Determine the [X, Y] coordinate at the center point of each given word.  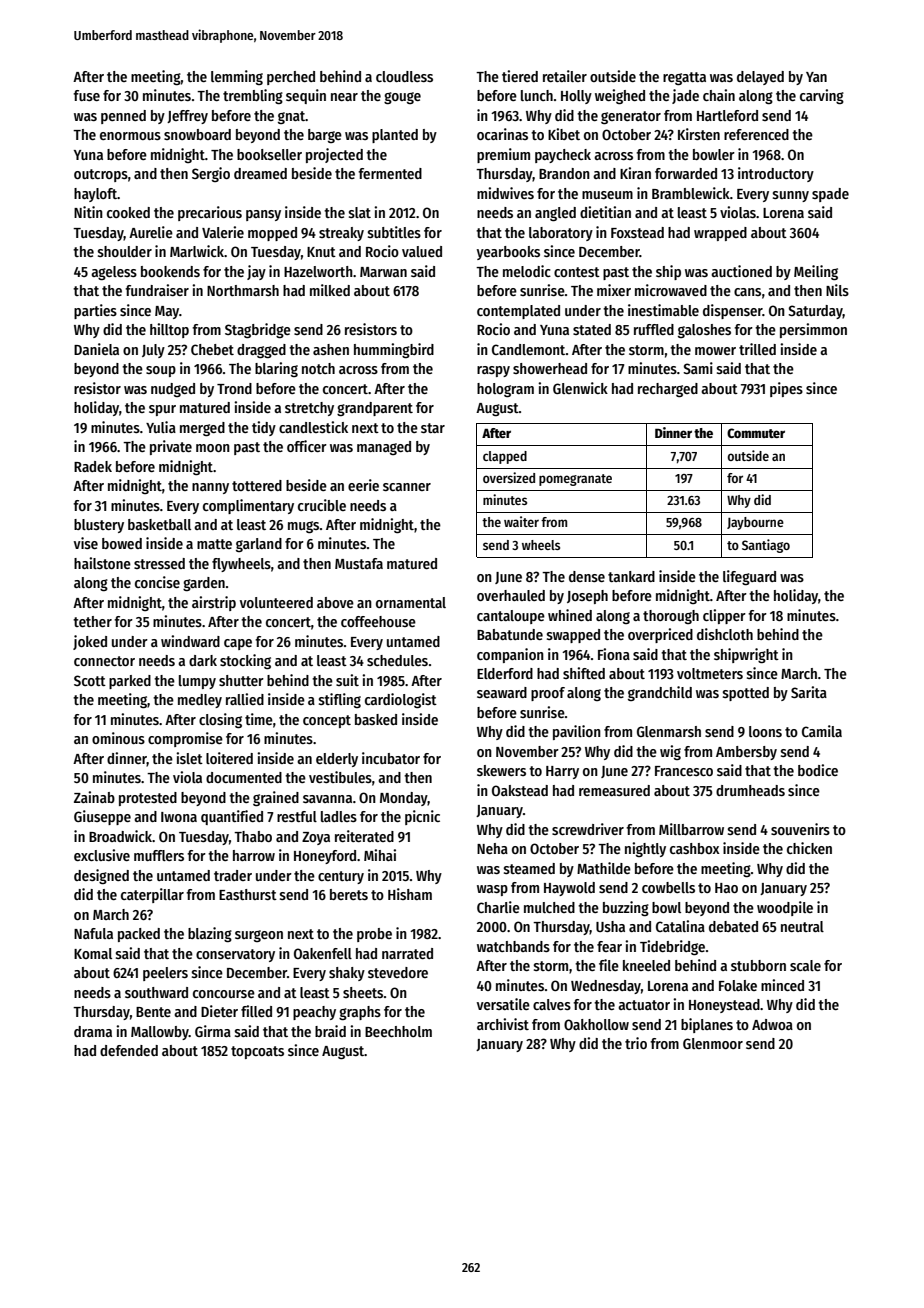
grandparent [375, 409]
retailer [565, 76]
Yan [816, 77]
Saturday [815, 312]
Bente [153, 1012]
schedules [397, 660]
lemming [237, 77]
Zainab [94, 797]
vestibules [340, 777]
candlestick [313, 427]
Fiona [614, 654]
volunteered [276, 602]
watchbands [513, 946]
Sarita [809, 692]
